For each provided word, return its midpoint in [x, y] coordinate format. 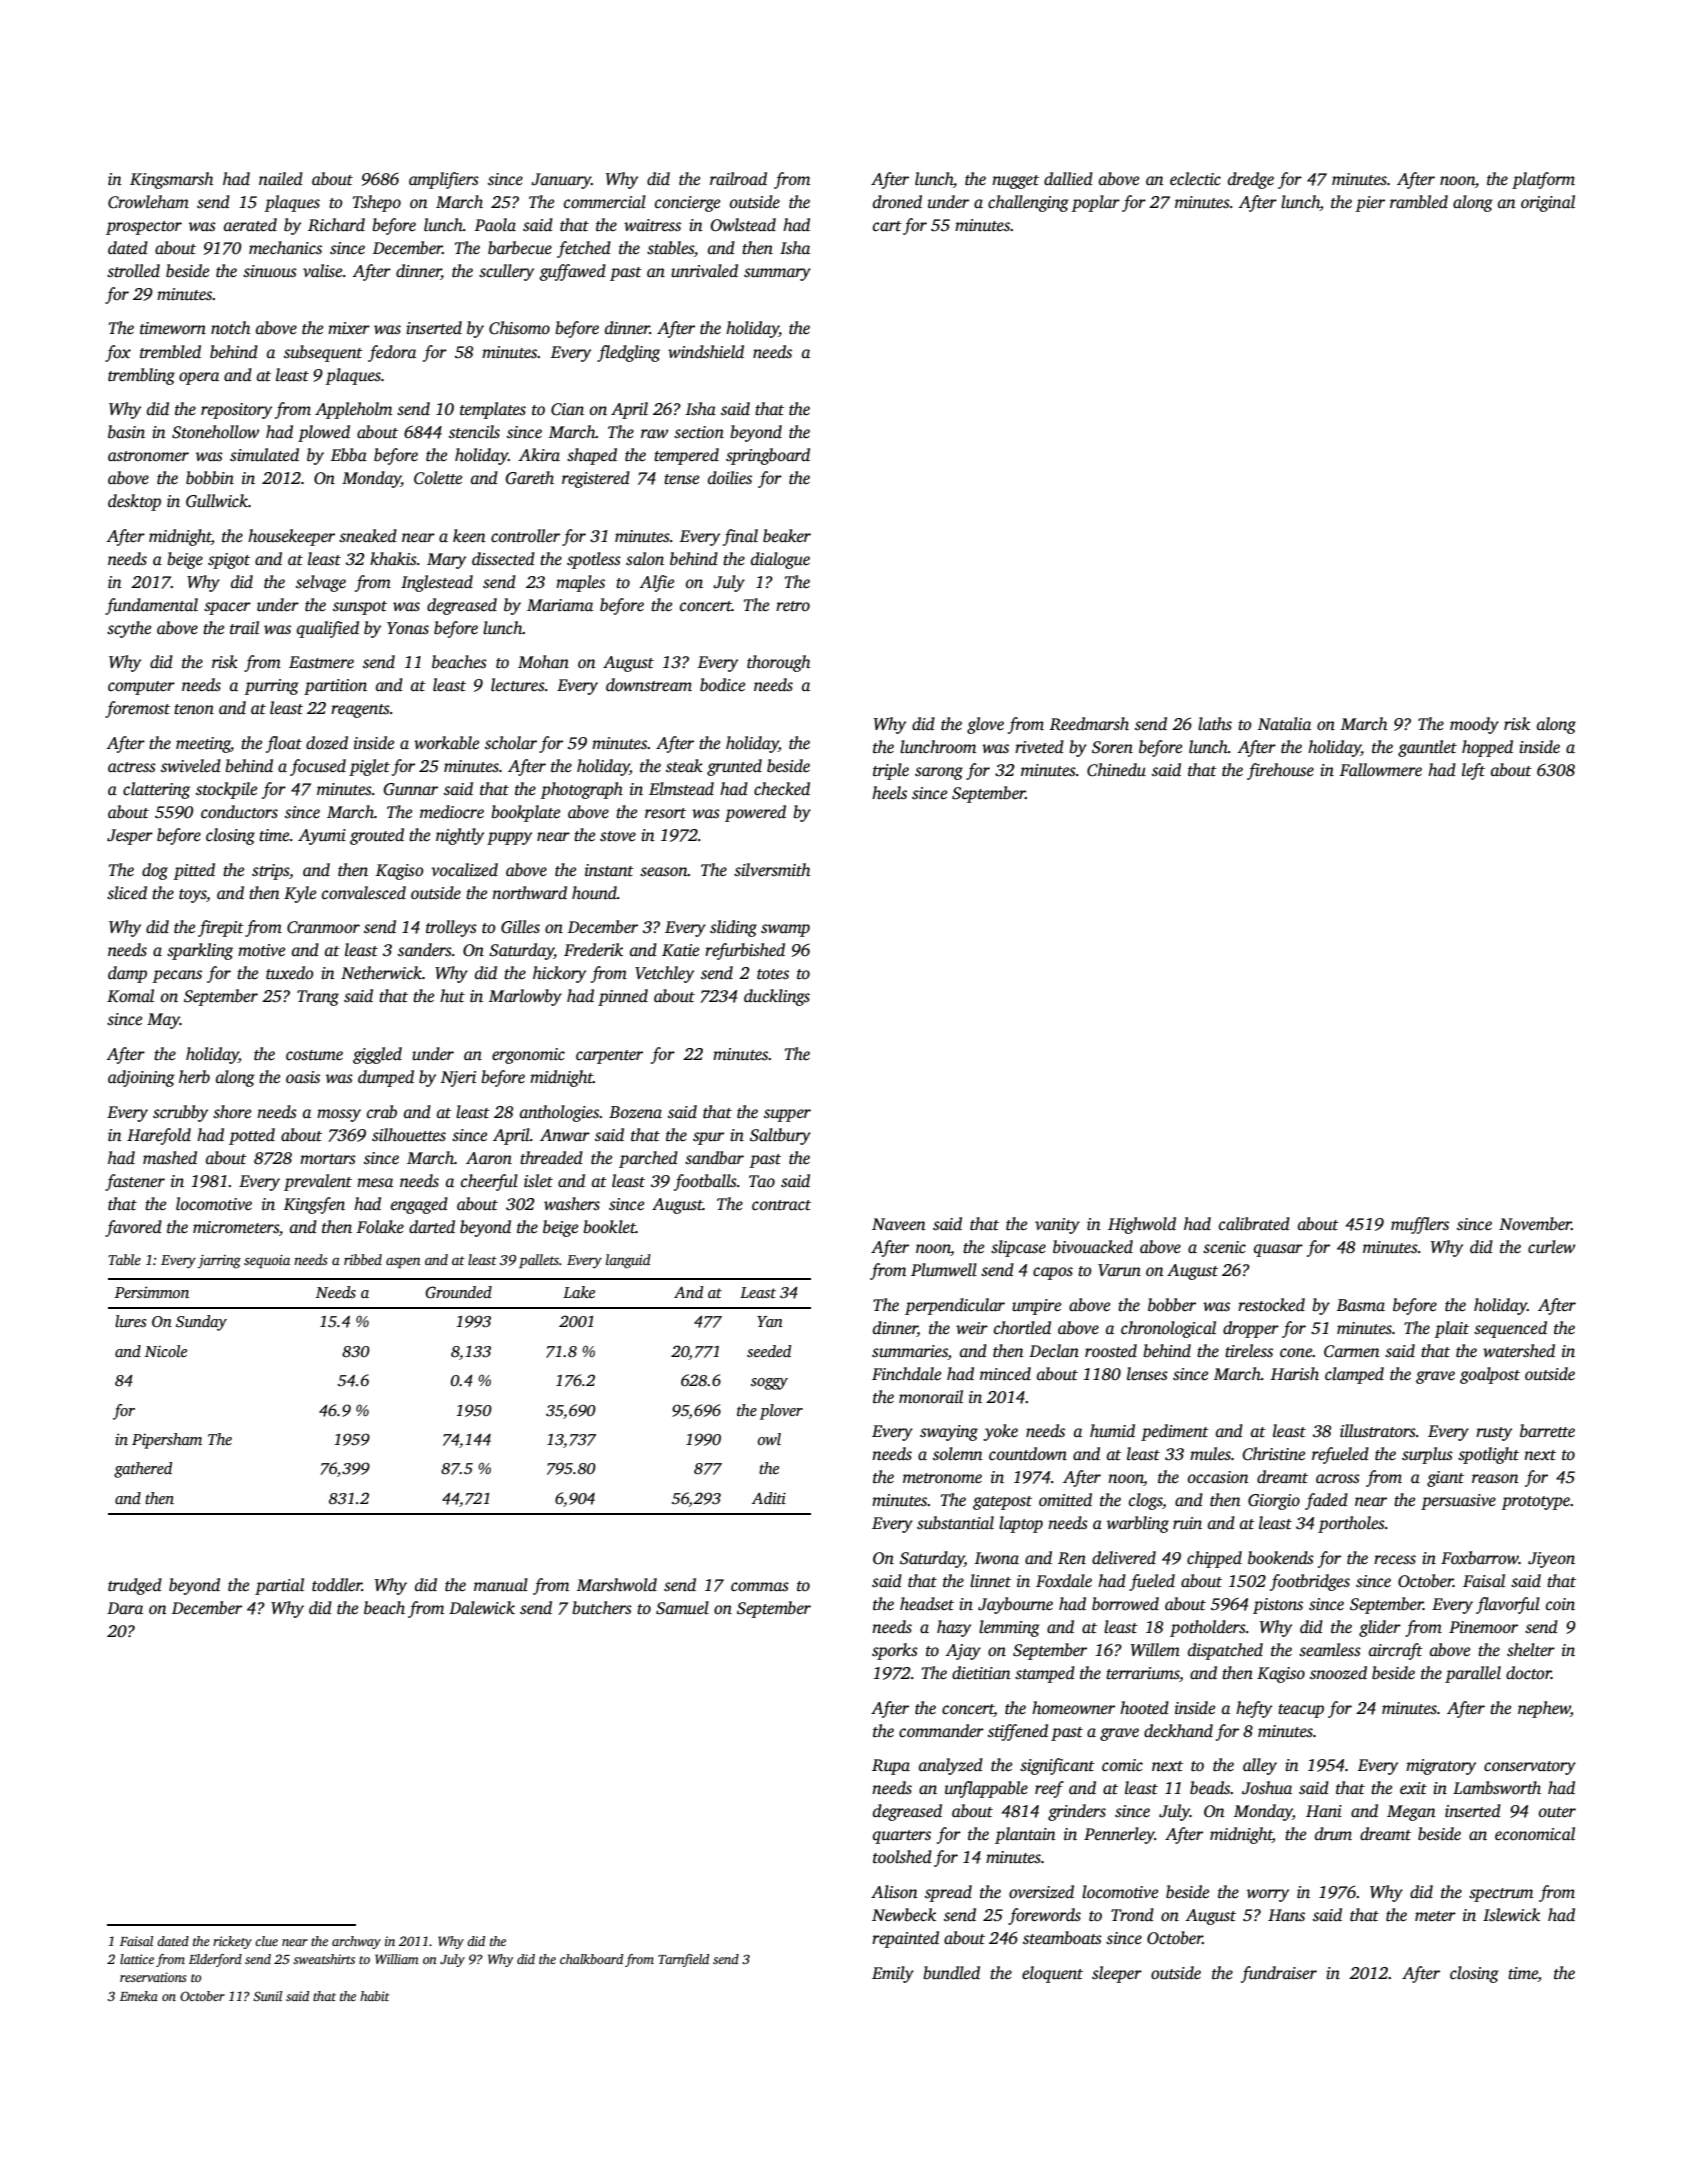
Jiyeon [1551, 1560]
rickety [232, 1942]
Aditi [769, 1498]
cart [887, 226]
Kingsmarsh [171, 180]
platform [1543, 180]
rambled [1419, 202]
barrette [1547, 1431]
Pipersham [167, 1441]
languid [628, 1261]
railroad [738, 178]
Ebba [349, 454]
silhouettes [409, 1135]
